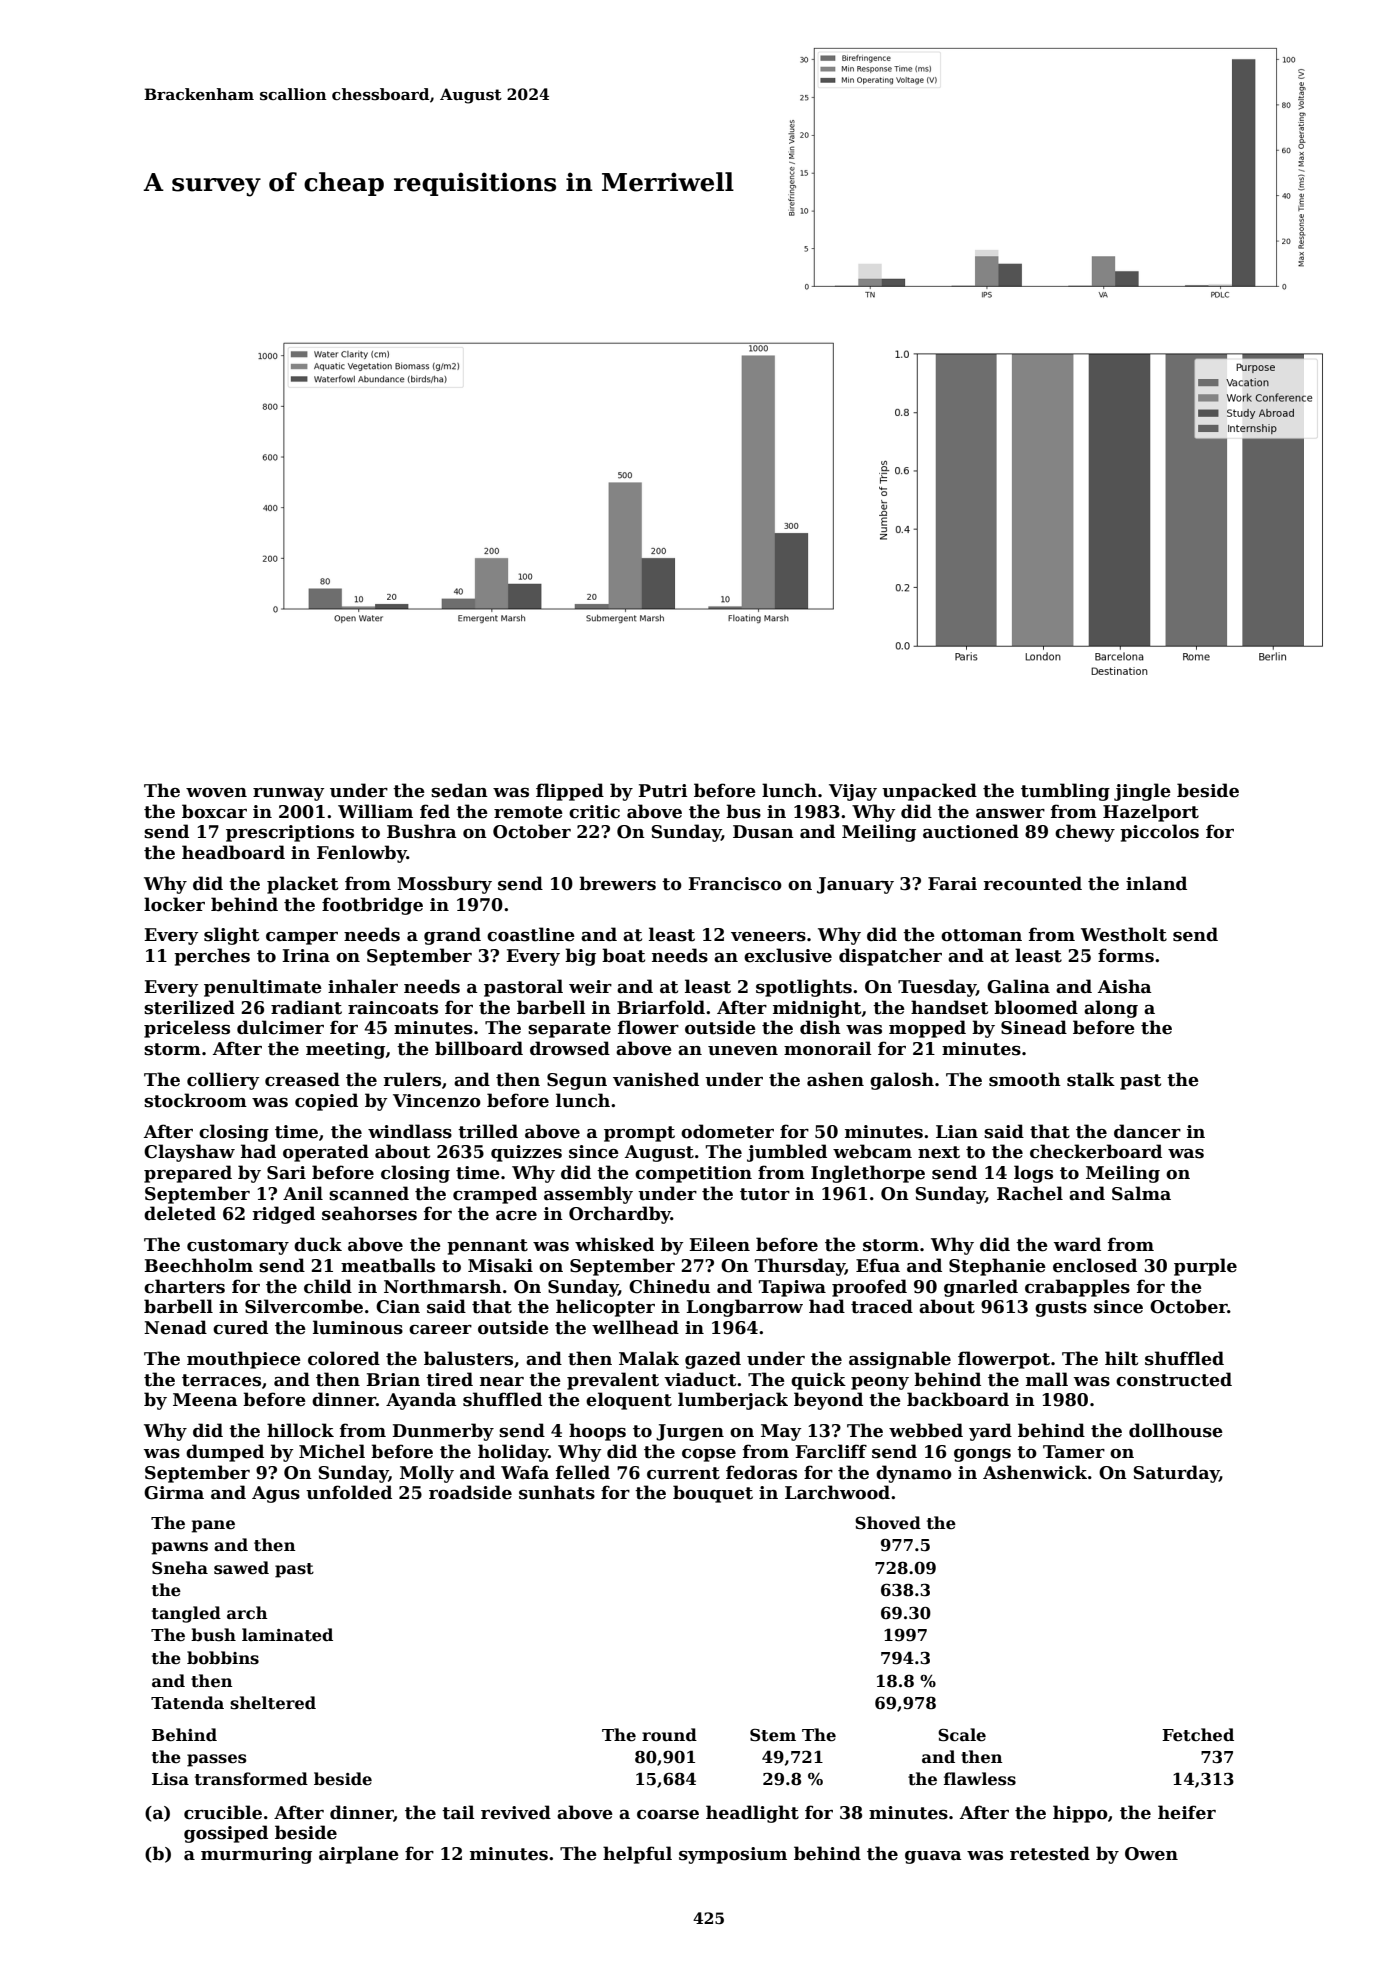 This image has height=1969, width=1386. Describe the element at coordinates (1142, 792) in the image. I see `jingle` at that location.
